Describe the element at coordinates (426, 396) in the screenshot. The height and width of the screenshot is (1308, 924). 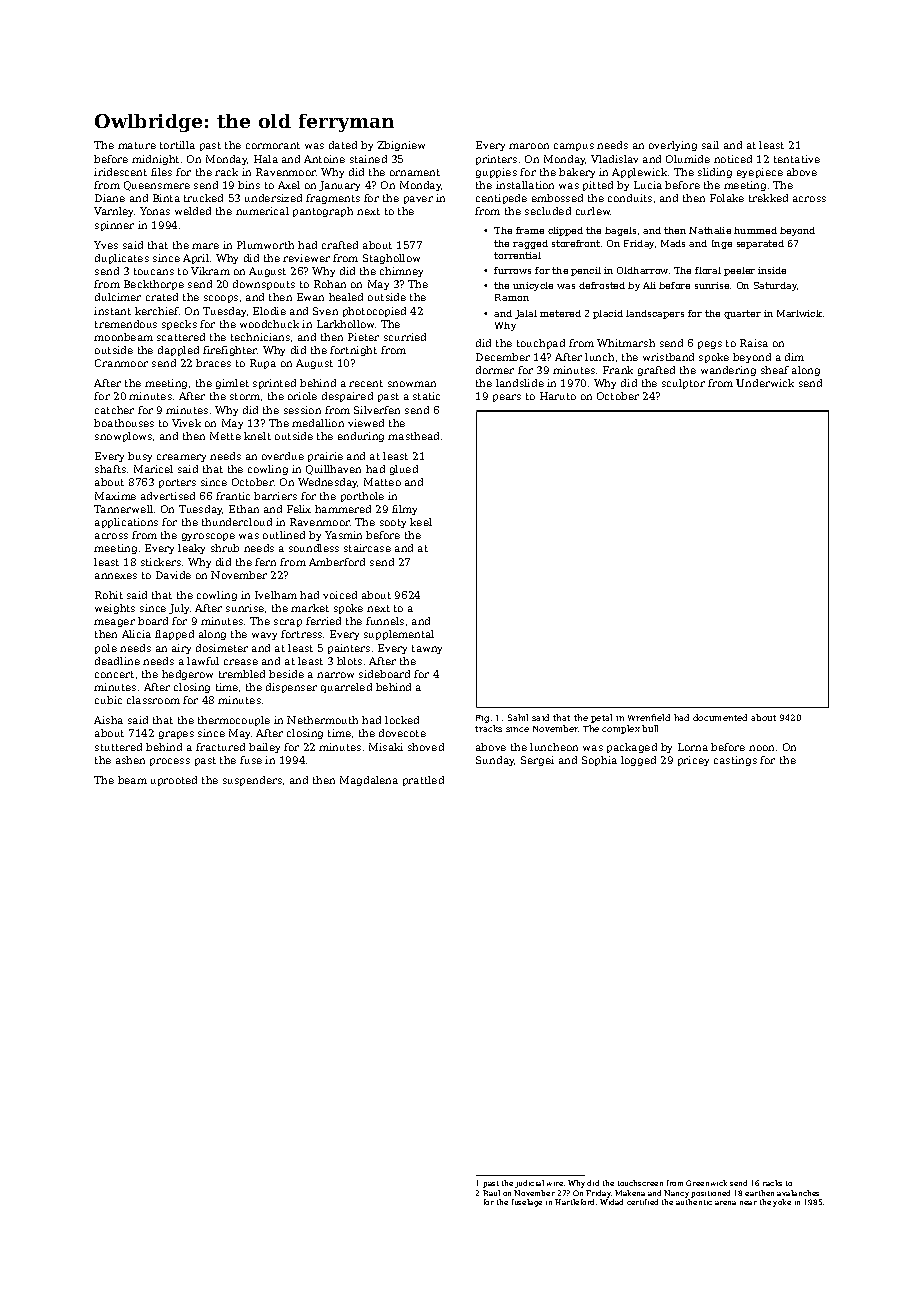
I see `static` at that location.
